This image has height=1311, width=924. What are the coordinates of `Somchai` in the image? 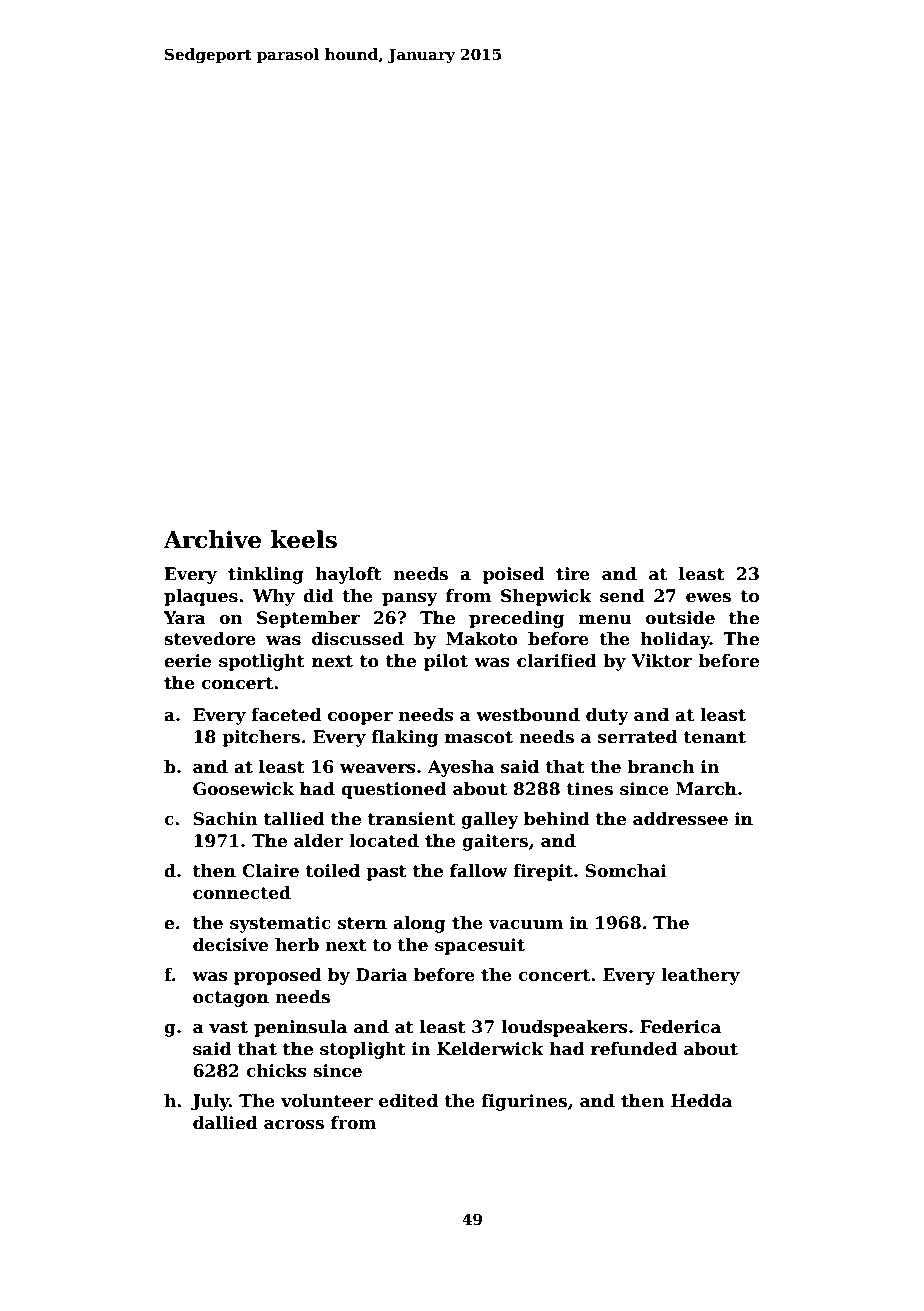 It's located at (626, 871).
